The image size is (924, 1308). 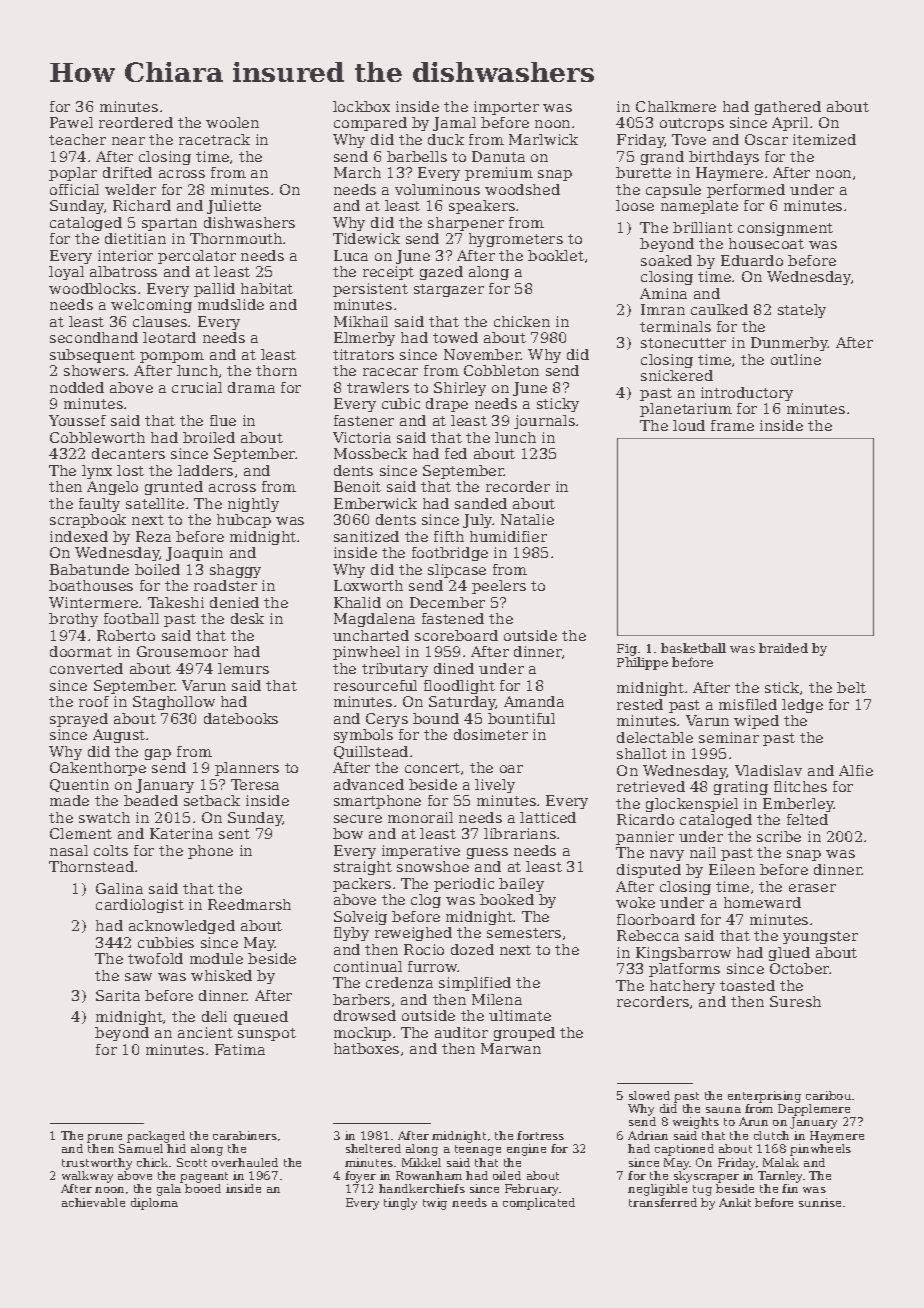 What do you see at coordinates (253, 505) in the document?
I see `nightly` at bounding box center [253, 505].
